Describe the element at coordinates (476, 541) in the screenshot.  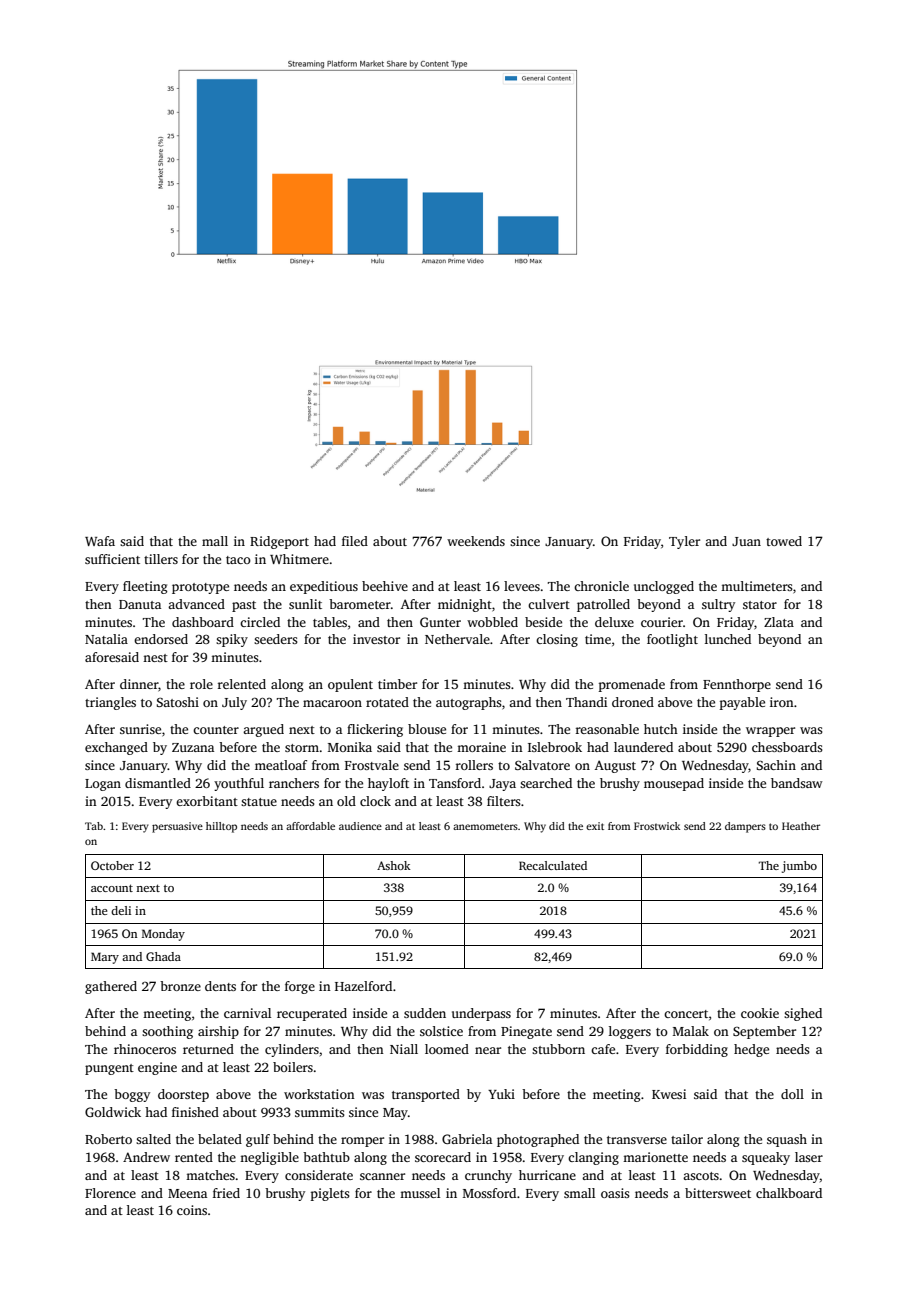
I see `weekends` at that location.
